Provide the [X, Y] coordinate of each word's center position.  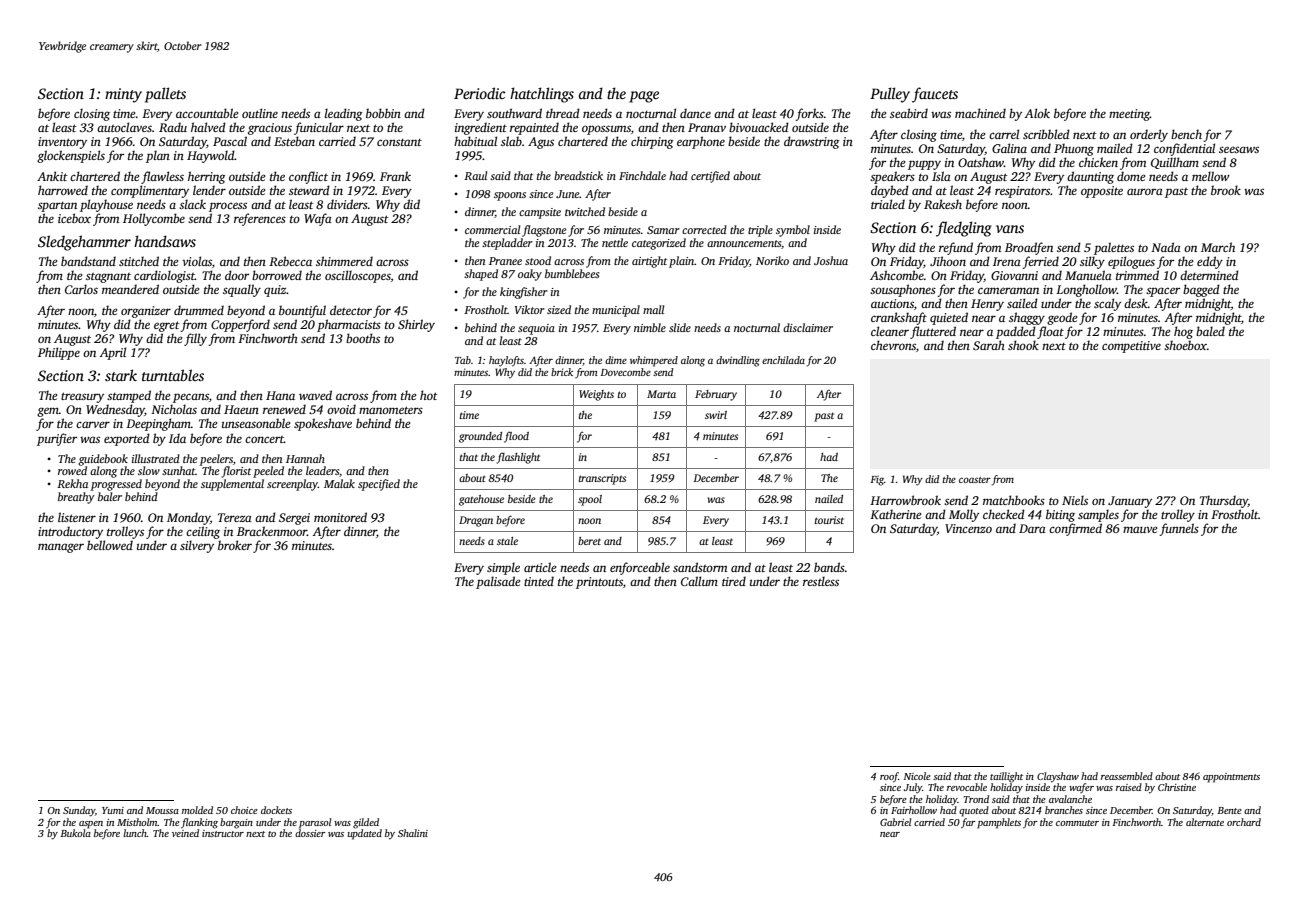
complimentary [150, 191]
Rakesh [943, 204]
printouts [599, 583]
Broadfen [1029, 248]
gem [48, 412]
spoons [510, 196]
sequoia [536, 329]
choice [244, 810]
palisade [498, 582]
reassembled [1127, 776]
